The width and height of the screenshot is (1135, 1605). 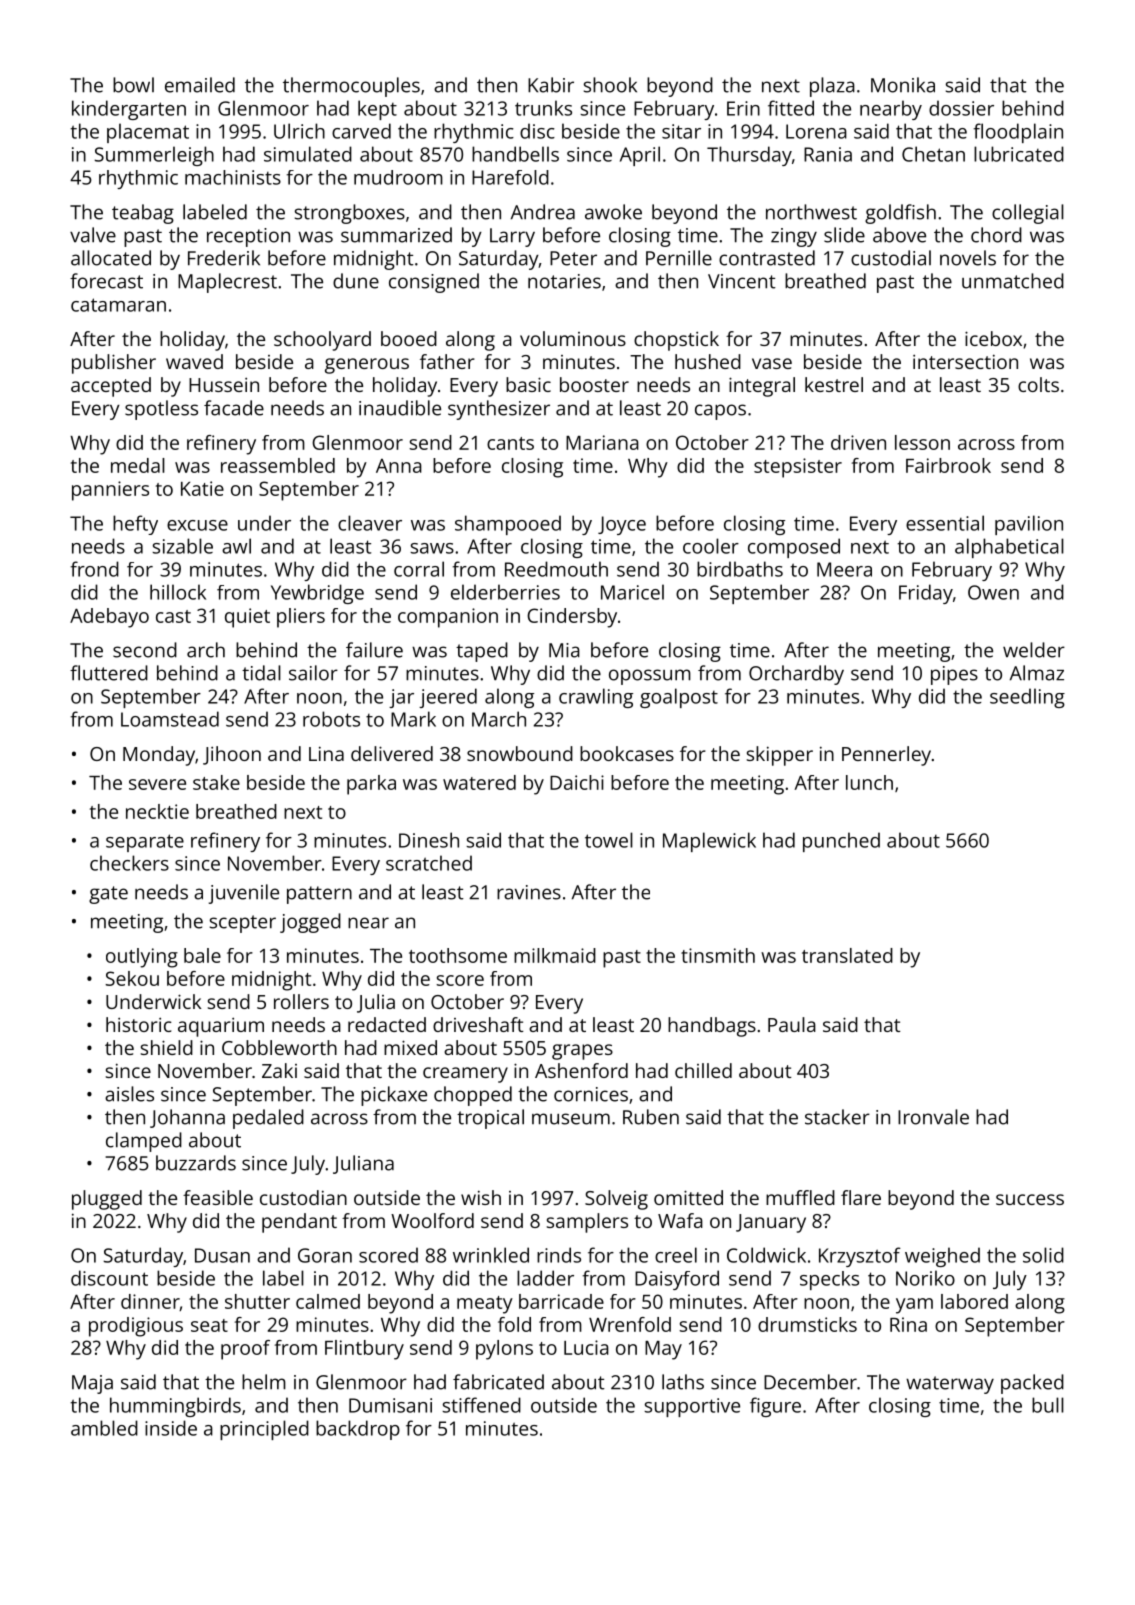 I want to click on Lucia, so click(x=586, y=1347).
